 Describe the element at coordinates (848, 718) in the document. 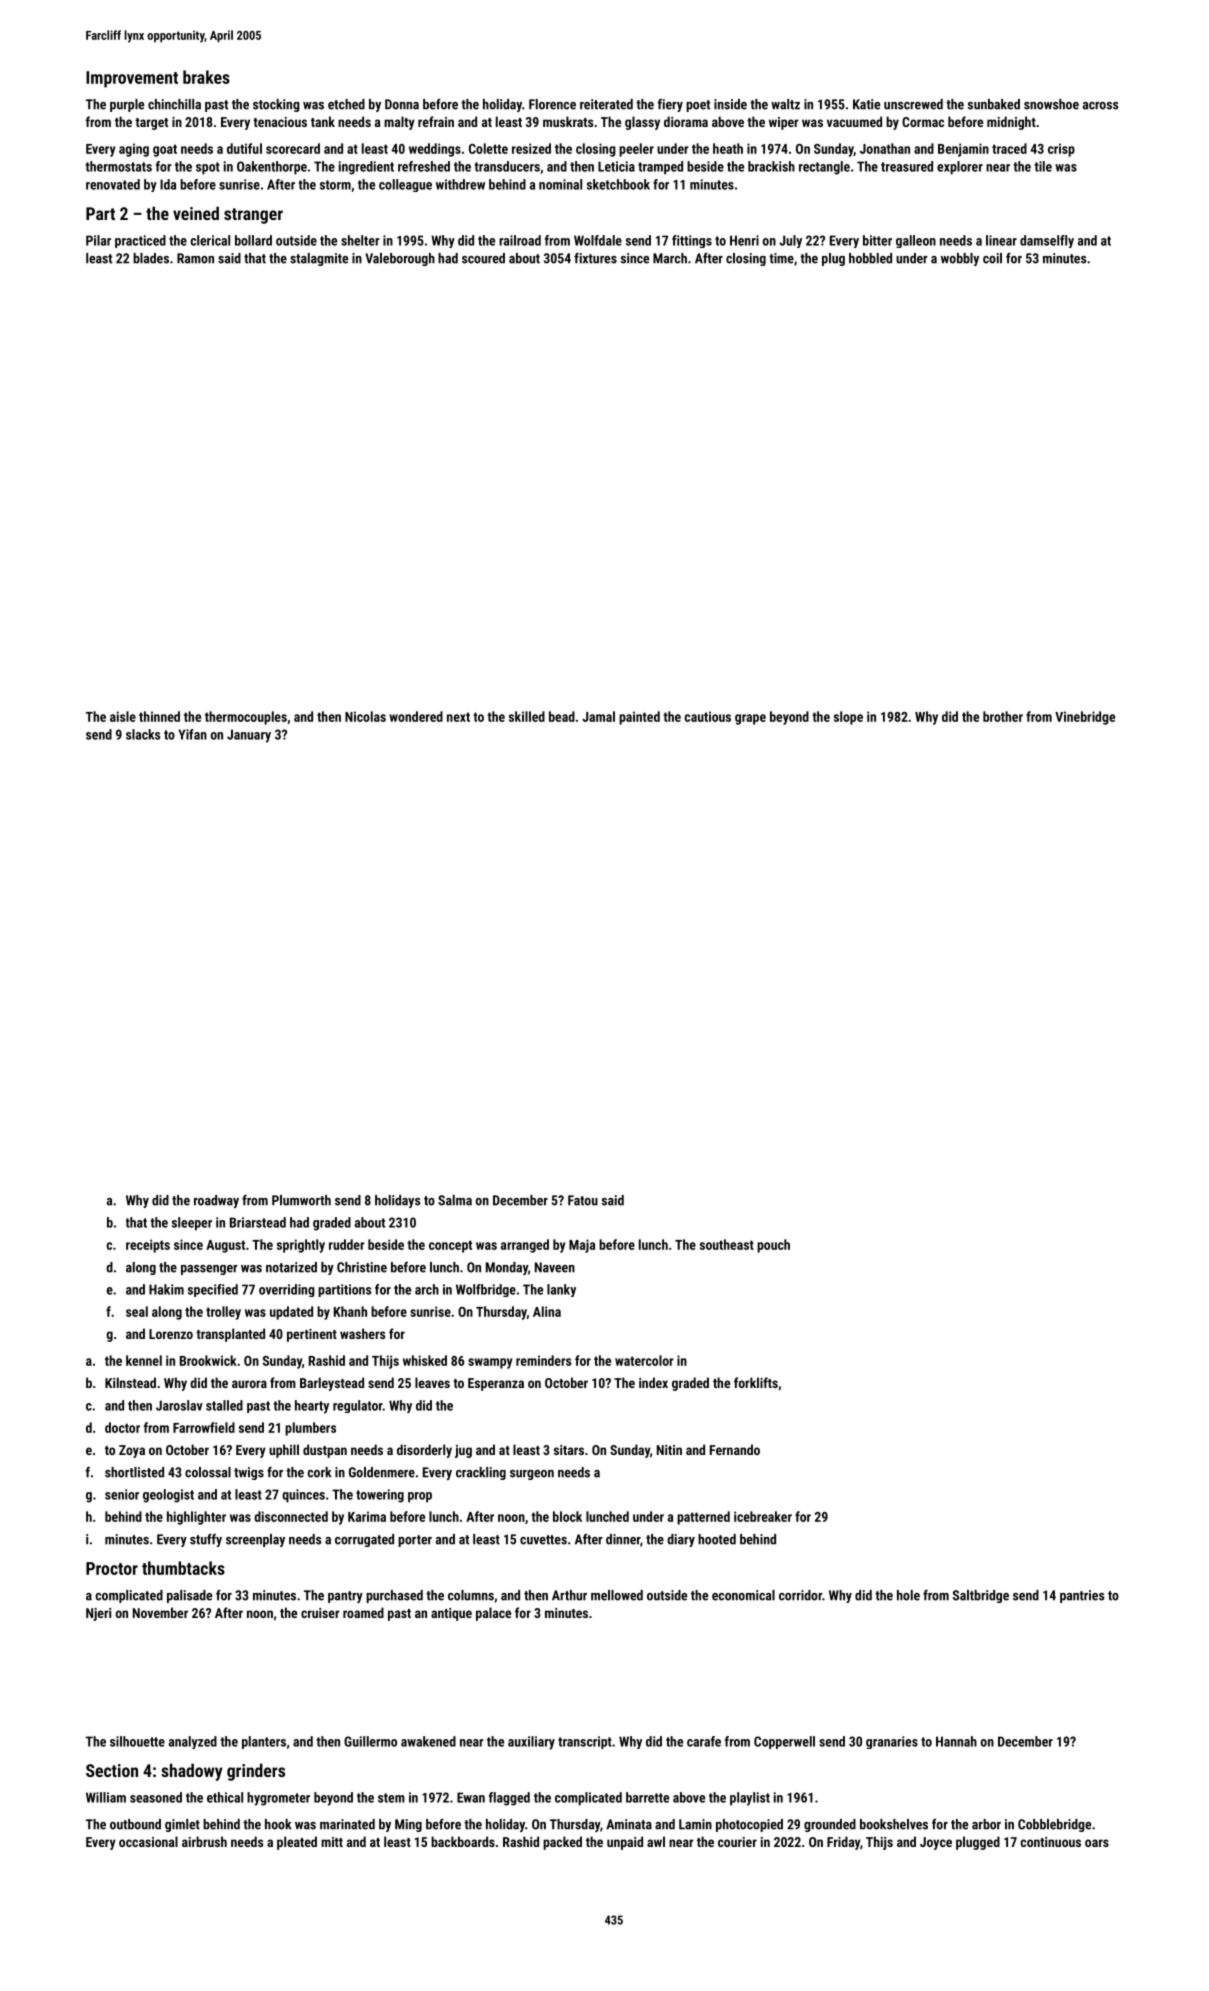

I see `slope` at that location.
